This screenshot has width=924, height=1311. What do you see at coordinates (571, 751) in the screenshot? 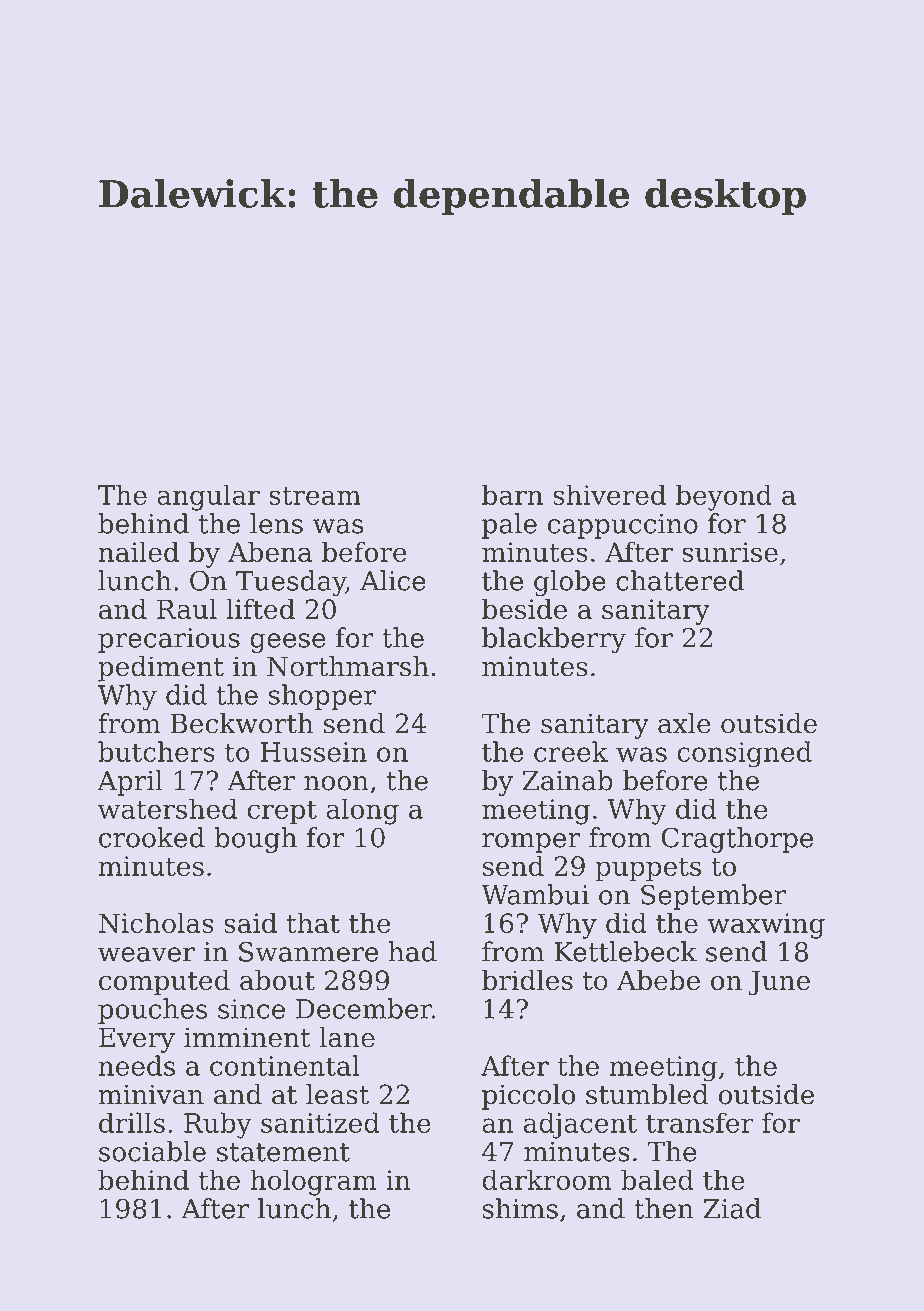
I see `creek` at bounding box center [571, 751].
